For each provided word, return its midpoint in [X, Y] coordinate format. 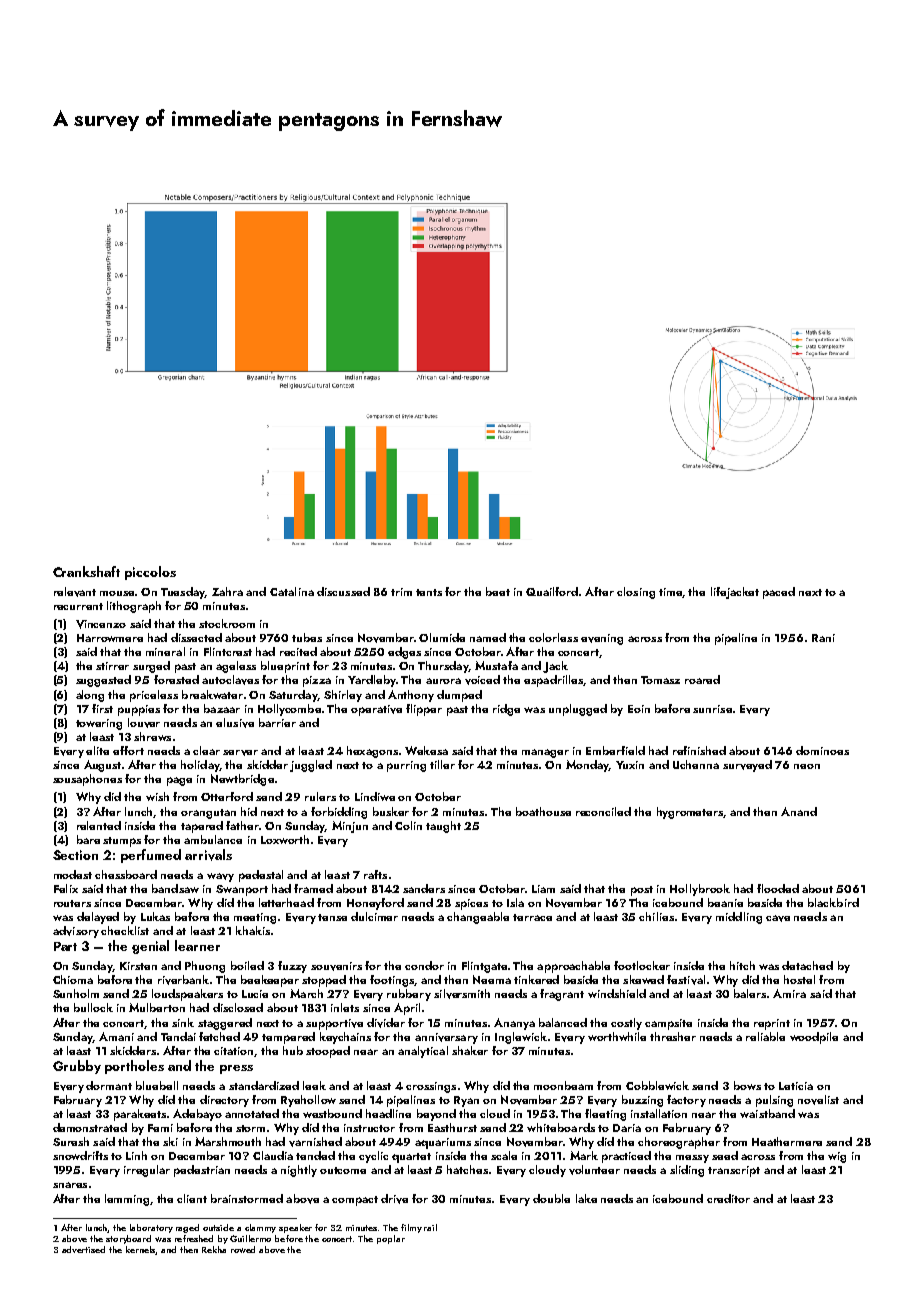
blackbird [833, 902]
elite [97, 750]
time [670, 592]
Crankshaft [86, 571]
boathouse [543, 811]
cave [778, 918]
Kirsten [138, 966]
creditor [728, 1198]
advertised [83, 1249]
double [551, 1198]
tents [429, 592]
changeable [478, 918]
